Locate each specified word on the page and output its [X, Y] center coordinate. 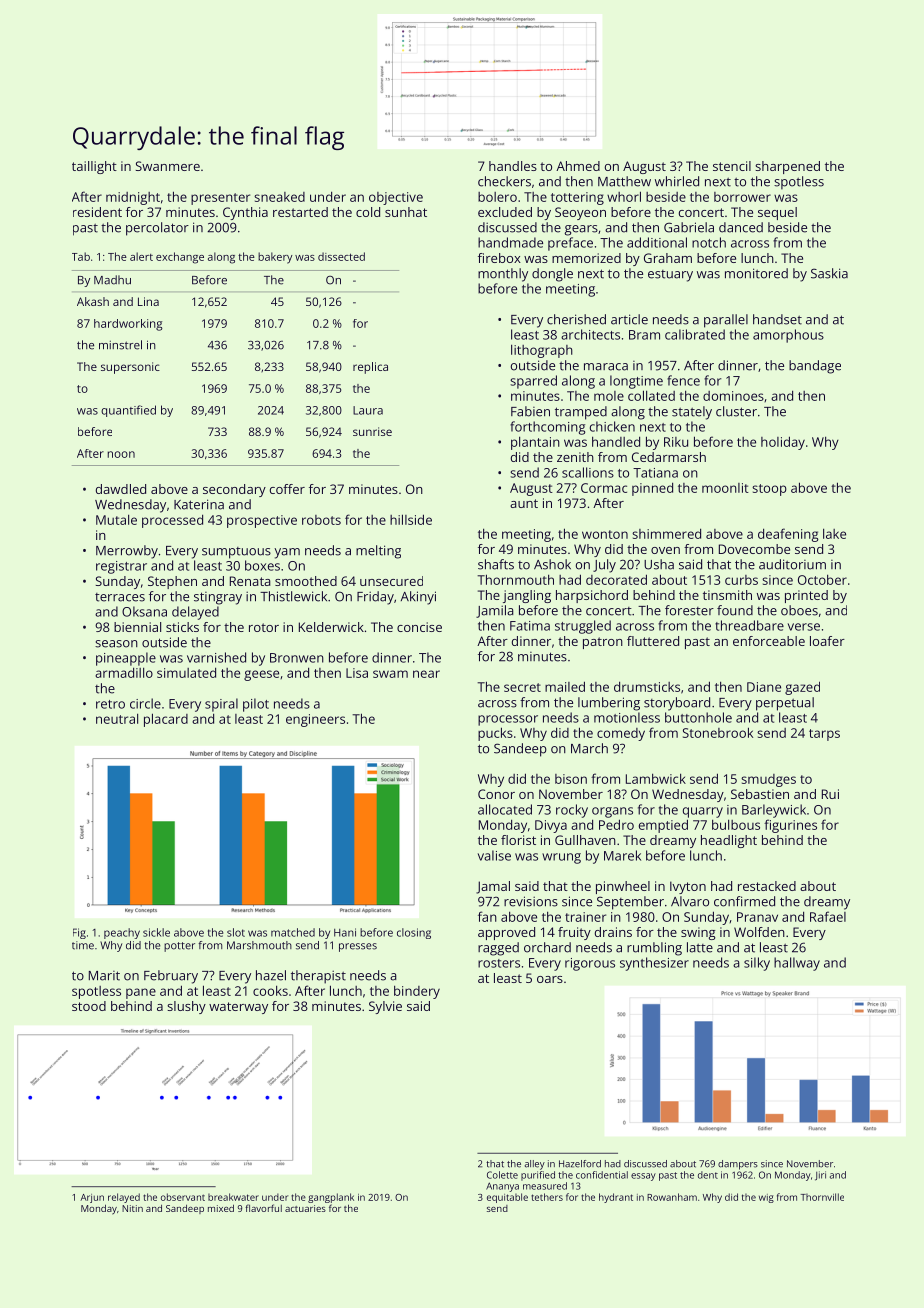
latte [700, 947]
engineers [315, 720]
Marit [104, 976]
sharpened [787, 167]
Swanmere [168, 166]
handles [513, 166]
